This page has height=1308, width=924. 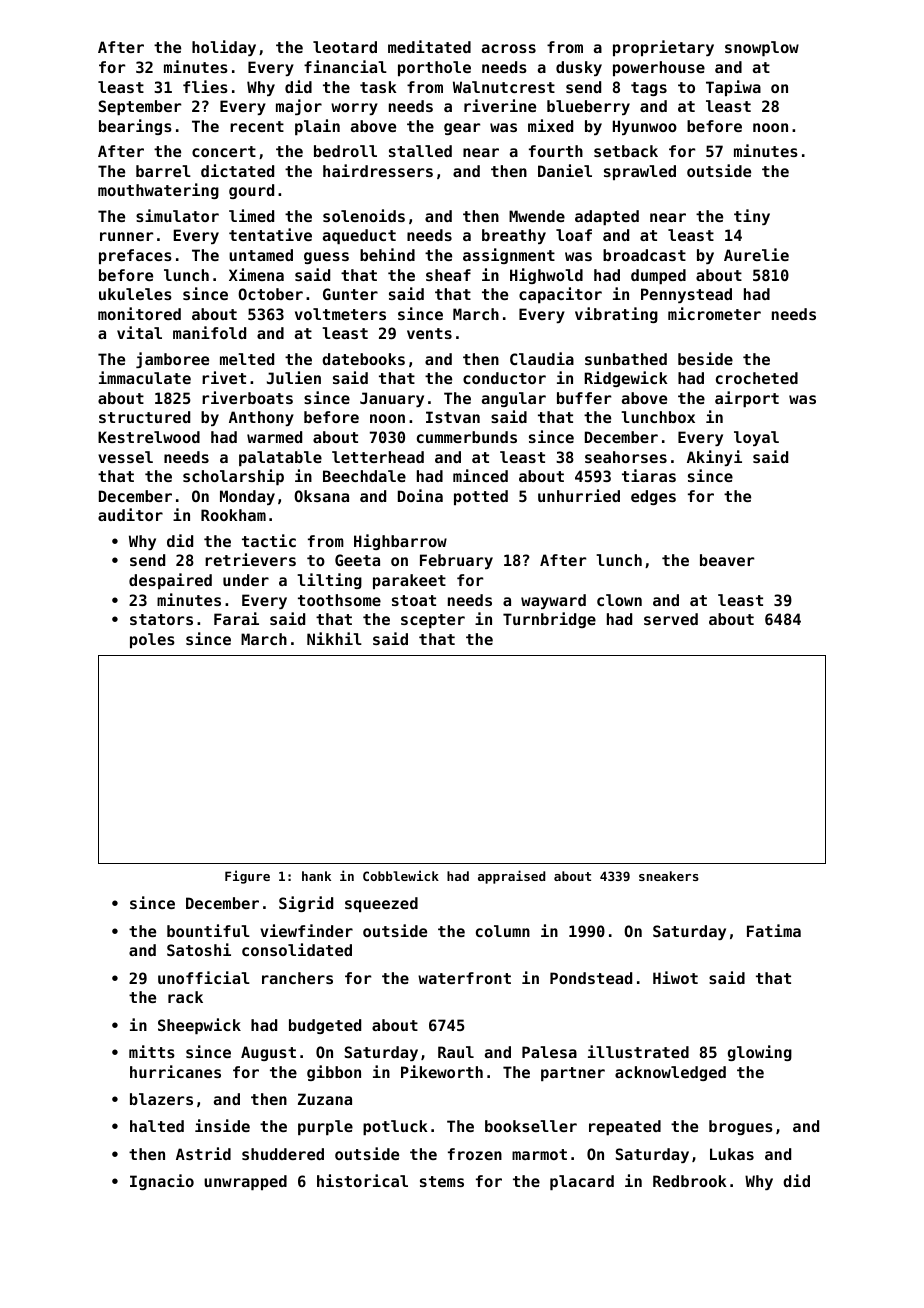 I want to click on Doina, so click(x=420, y=495).
